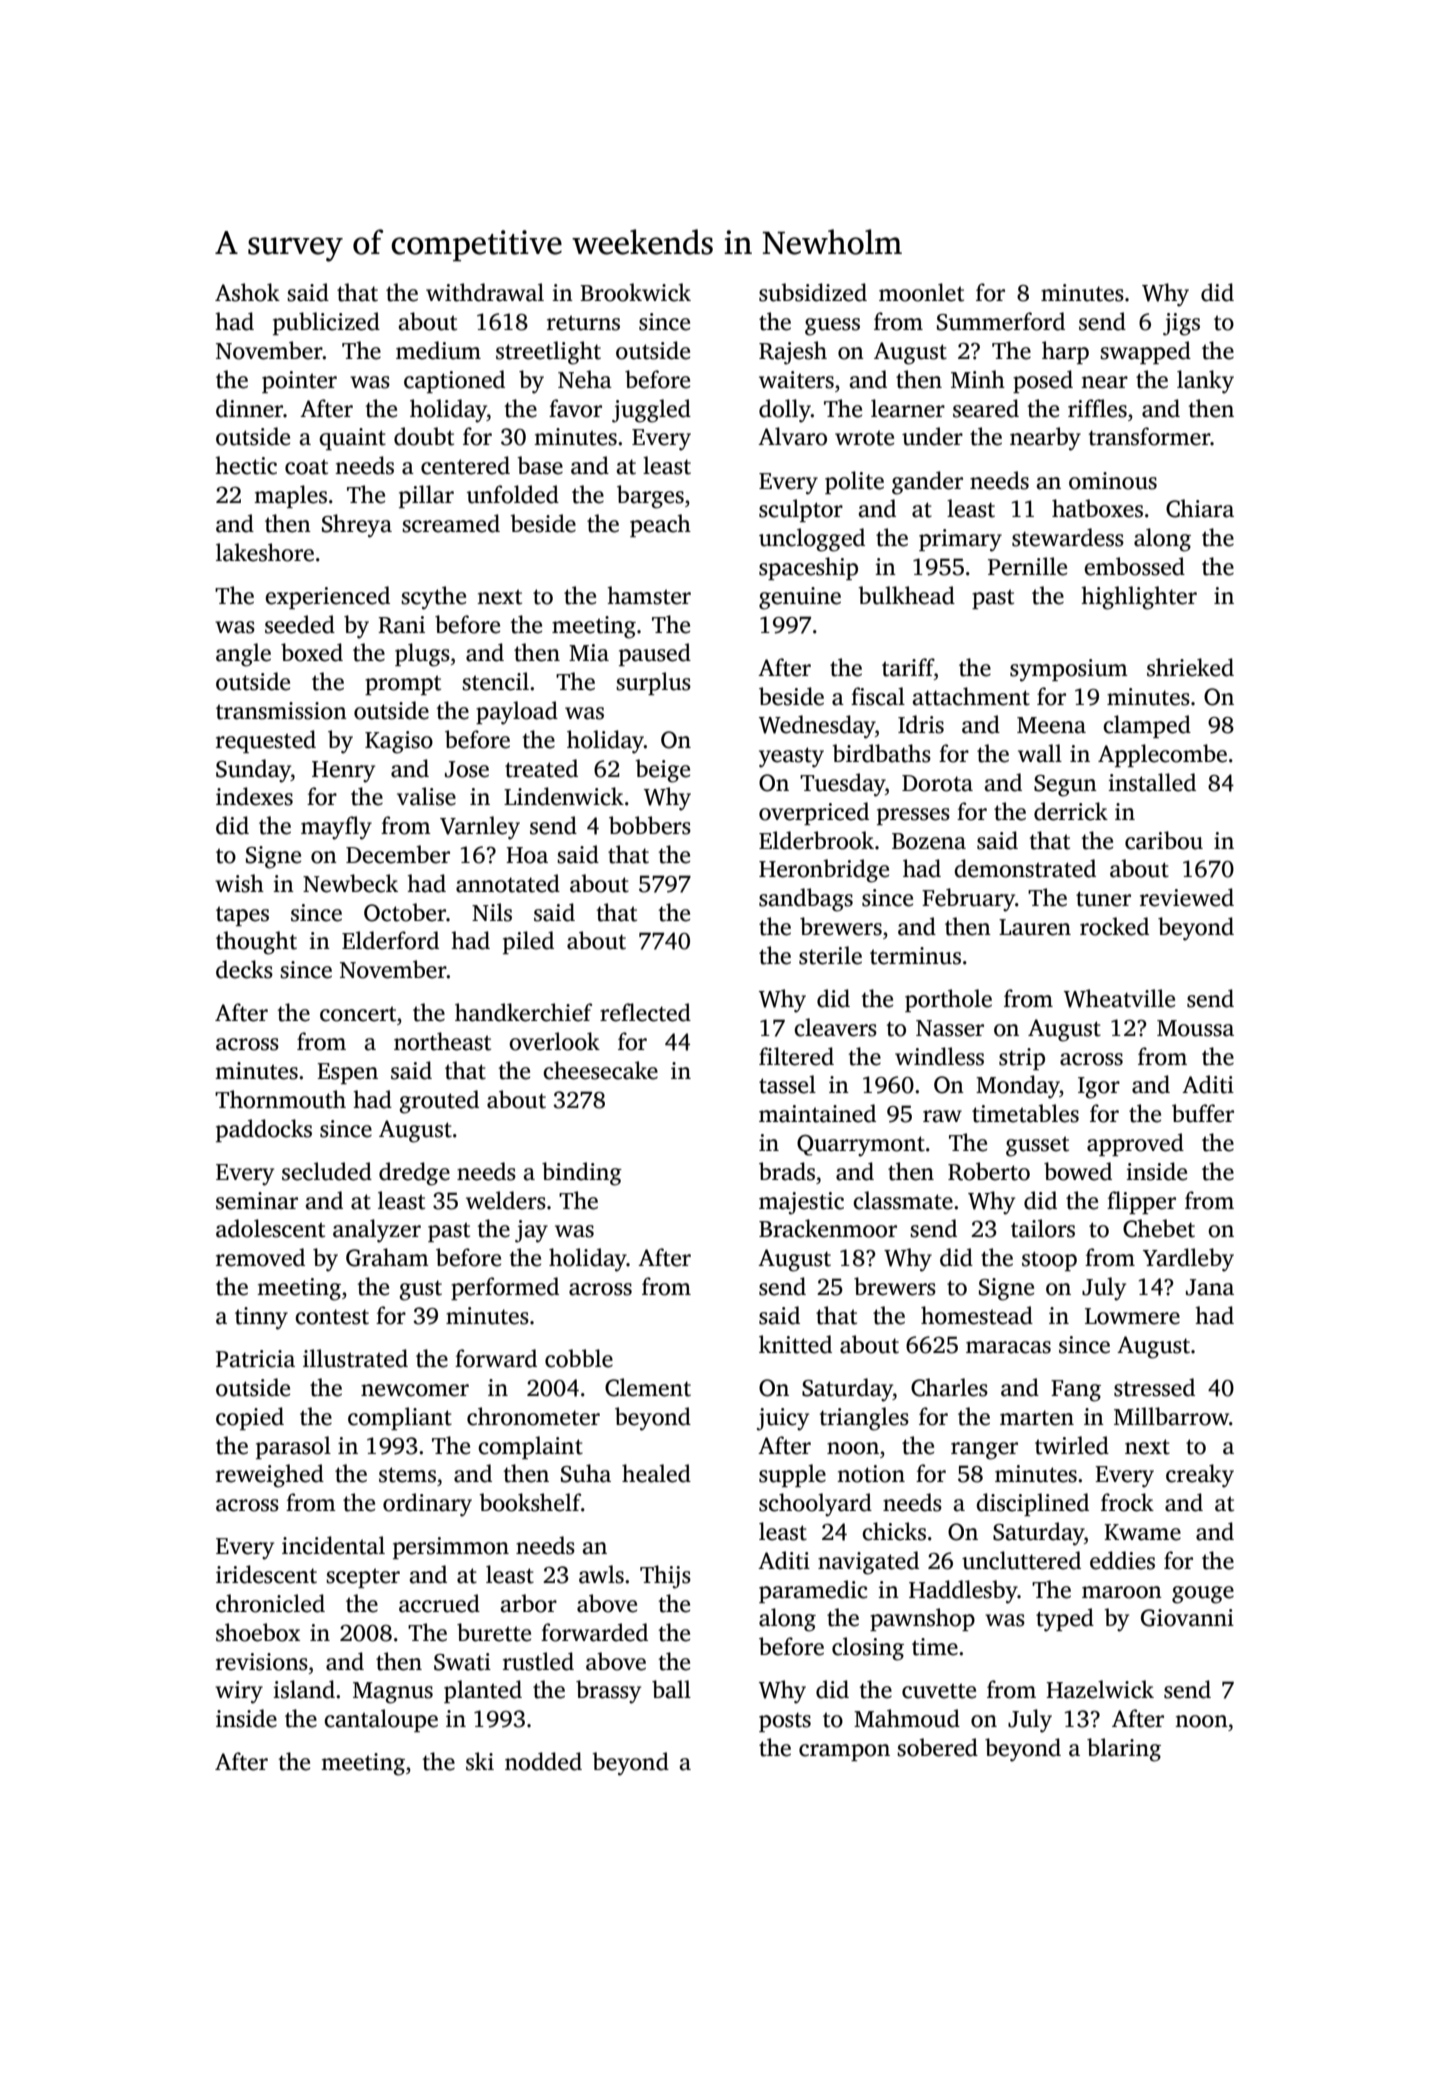  What do you see at coordinates (256, 943) in the page?
I see `thought` at bounding box center [256, 943].
